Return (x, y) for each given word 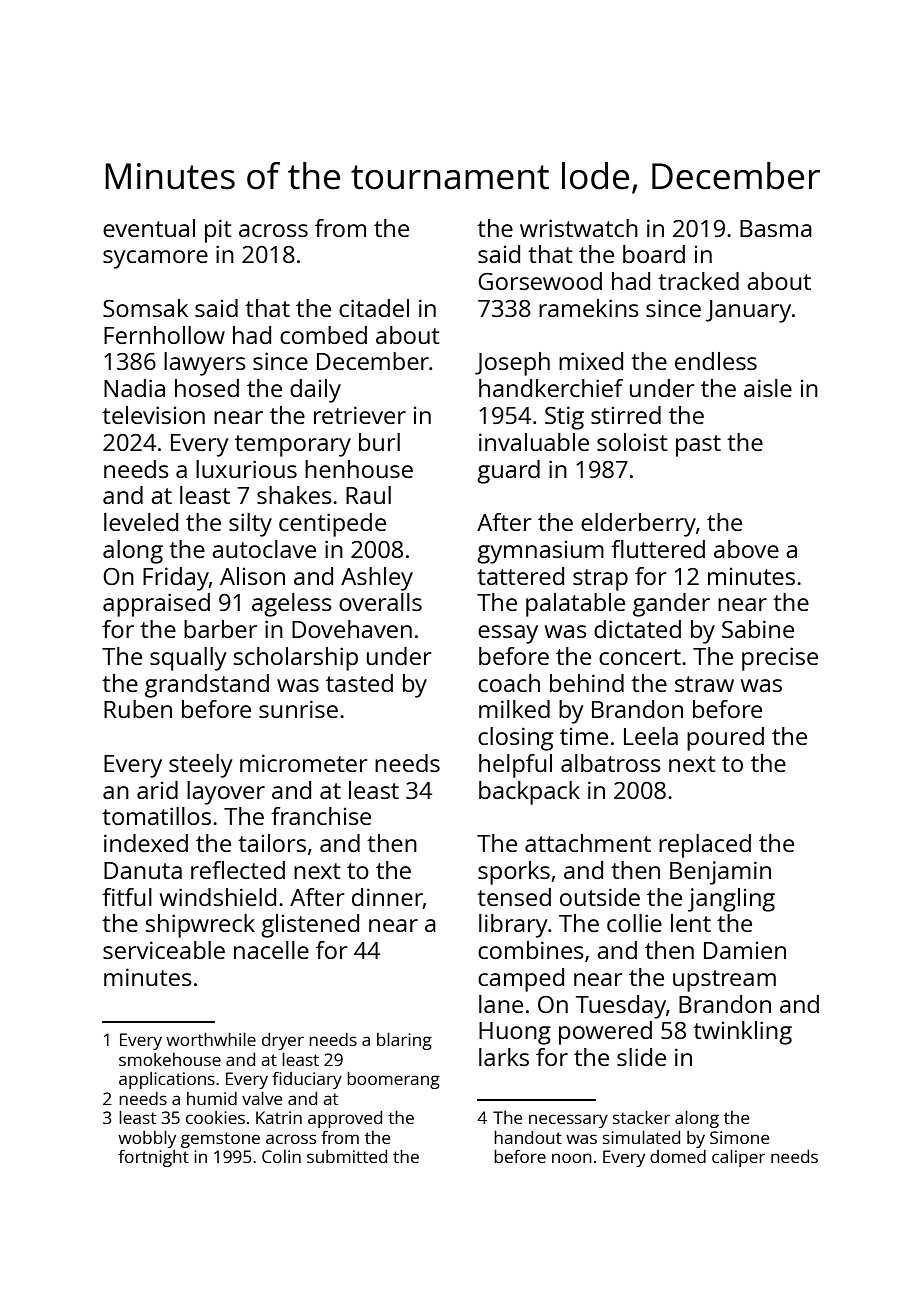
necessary (568, 1121)
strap (600, 580)
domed (678, 1156)
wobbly (147, 1139)
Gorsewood (540, 281)
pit (218, 231)
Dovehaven (352, 629)
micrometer (304, 763)
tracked (698, 281)
